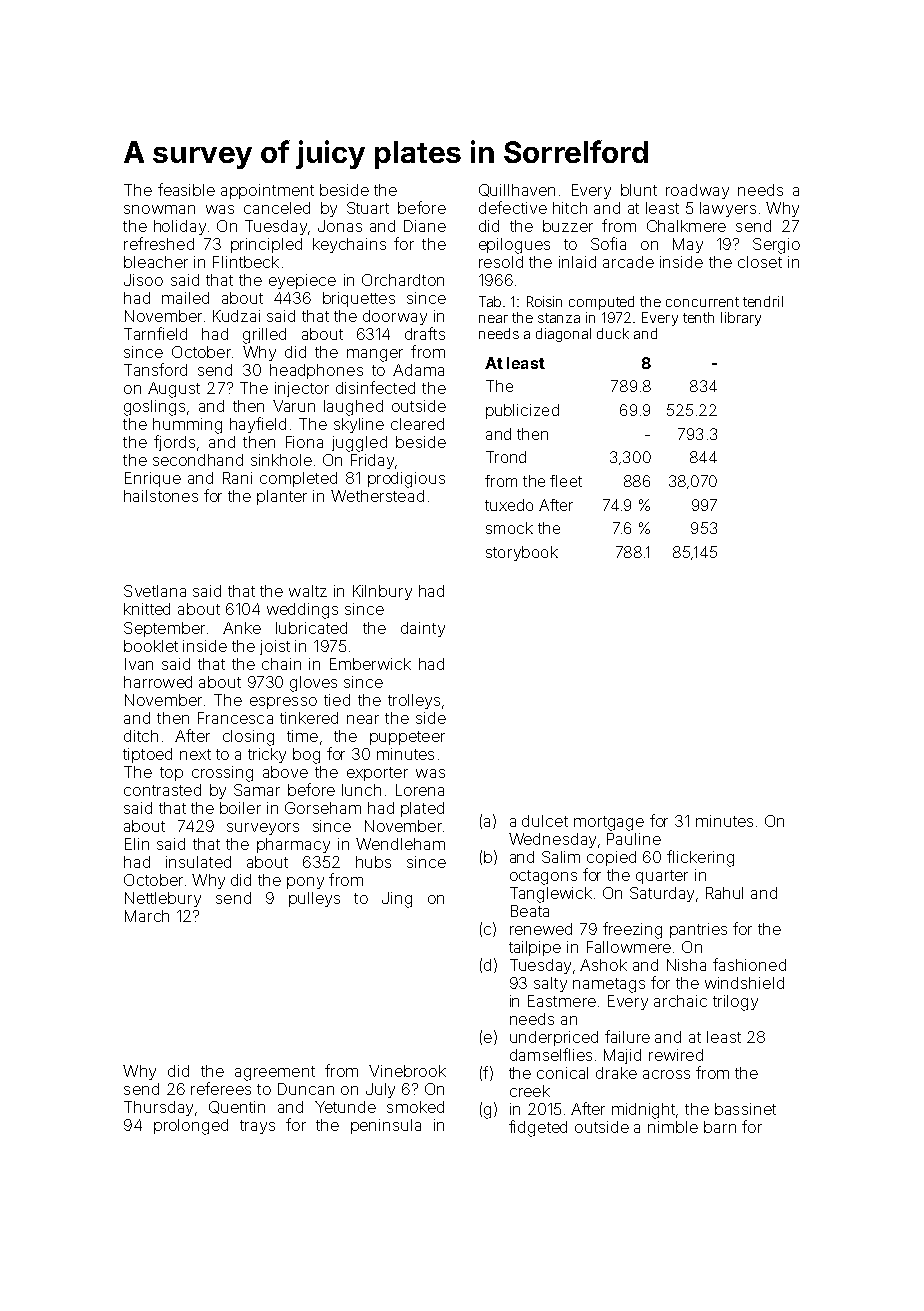 The image size is (924, 1311). Describe the element at coordinates (634, 839) in the document. I see `Pauline` at that location.
